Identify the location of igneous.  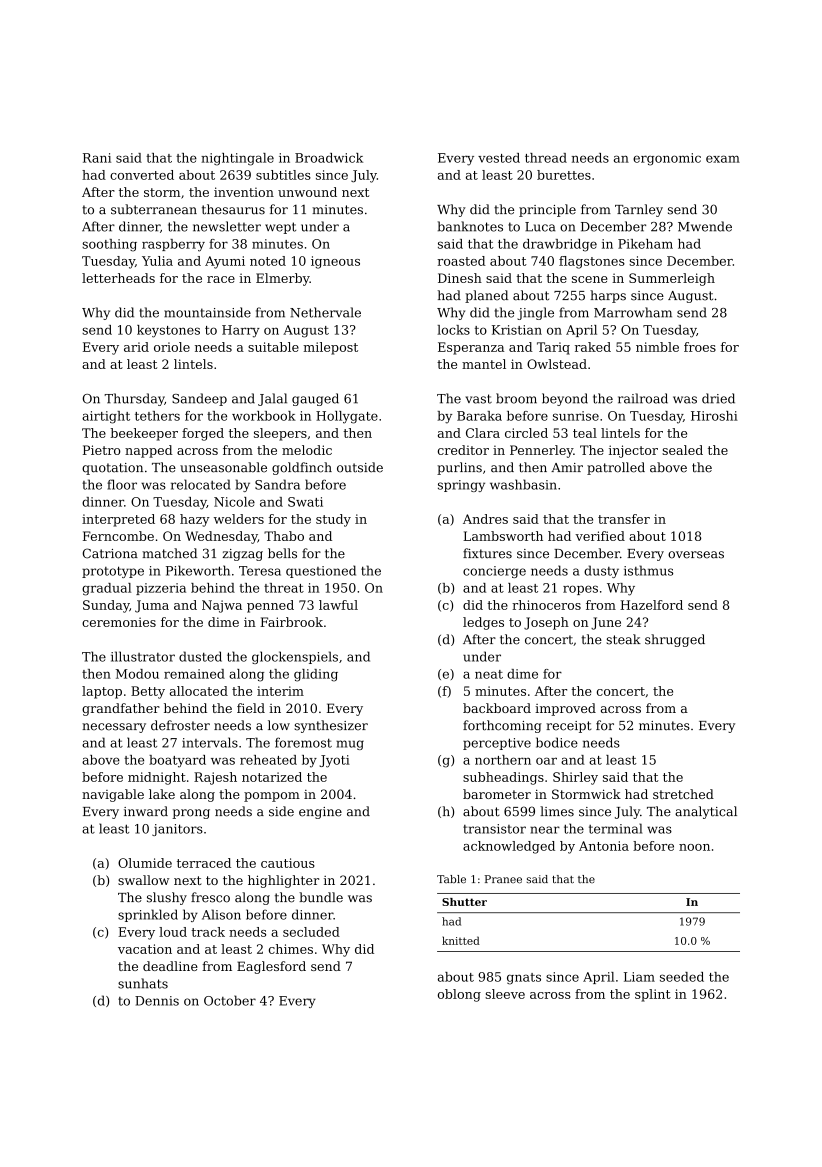
(335, 262).
